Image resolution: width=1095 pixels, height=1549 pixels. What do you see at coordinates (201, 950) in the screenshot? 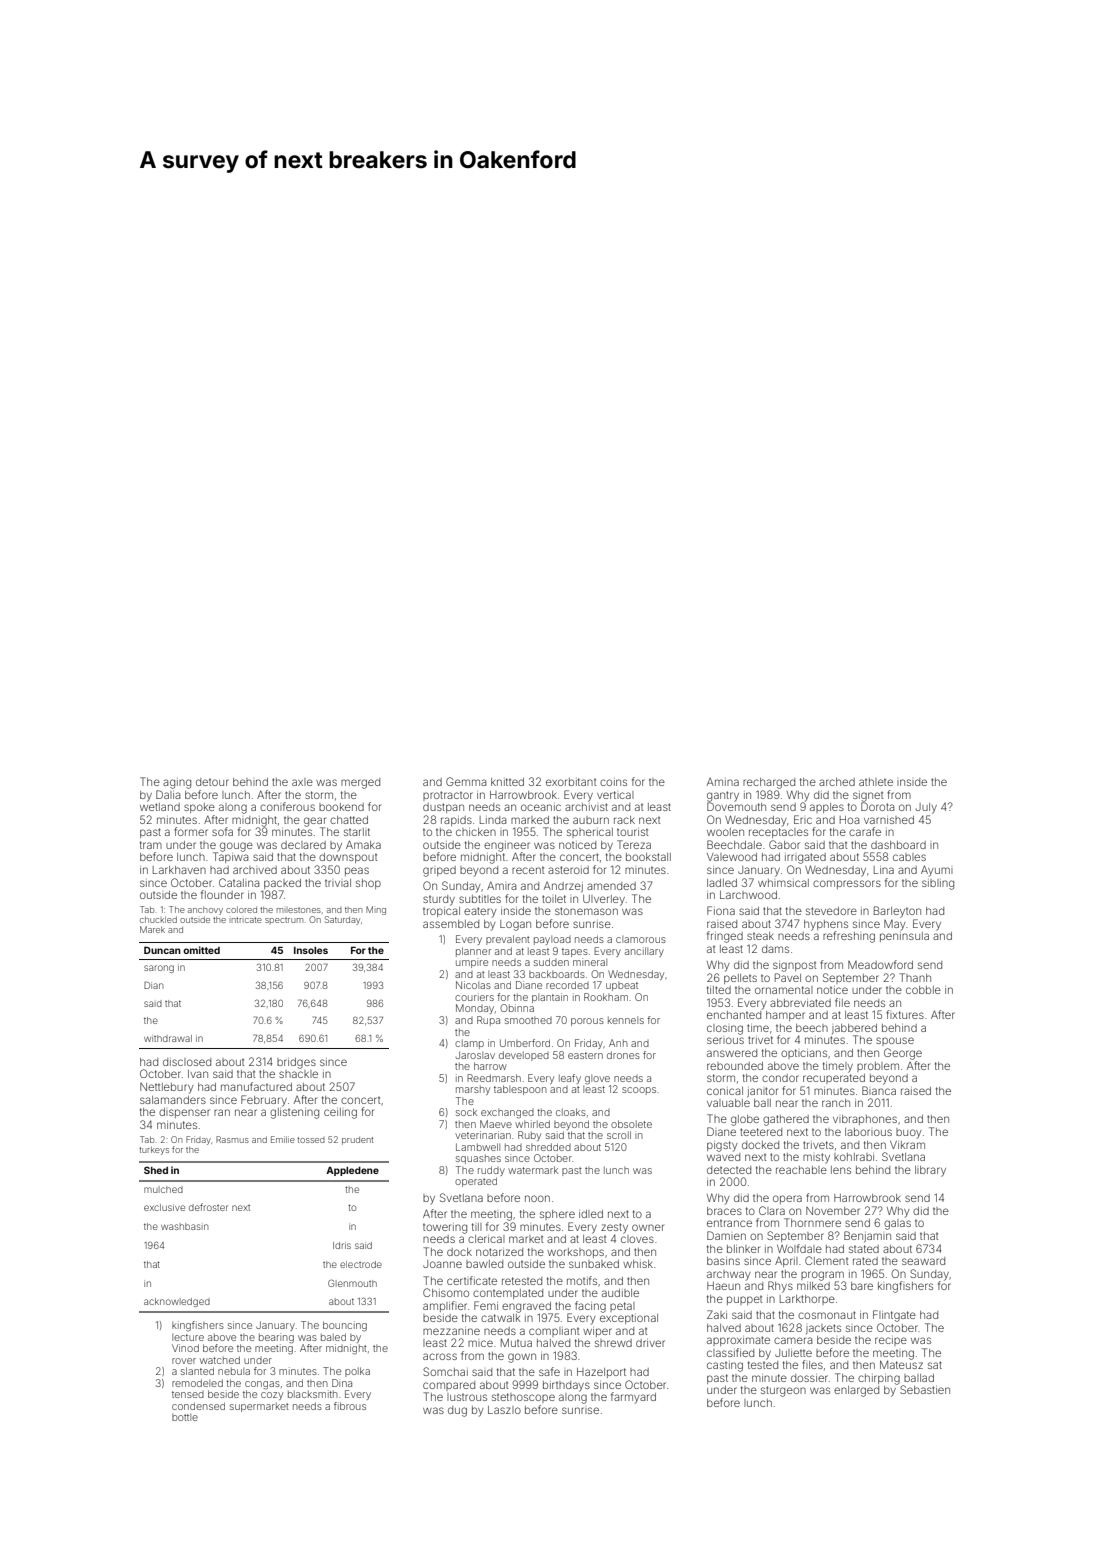
I see `omitted` at bounding box center [201, 950].
